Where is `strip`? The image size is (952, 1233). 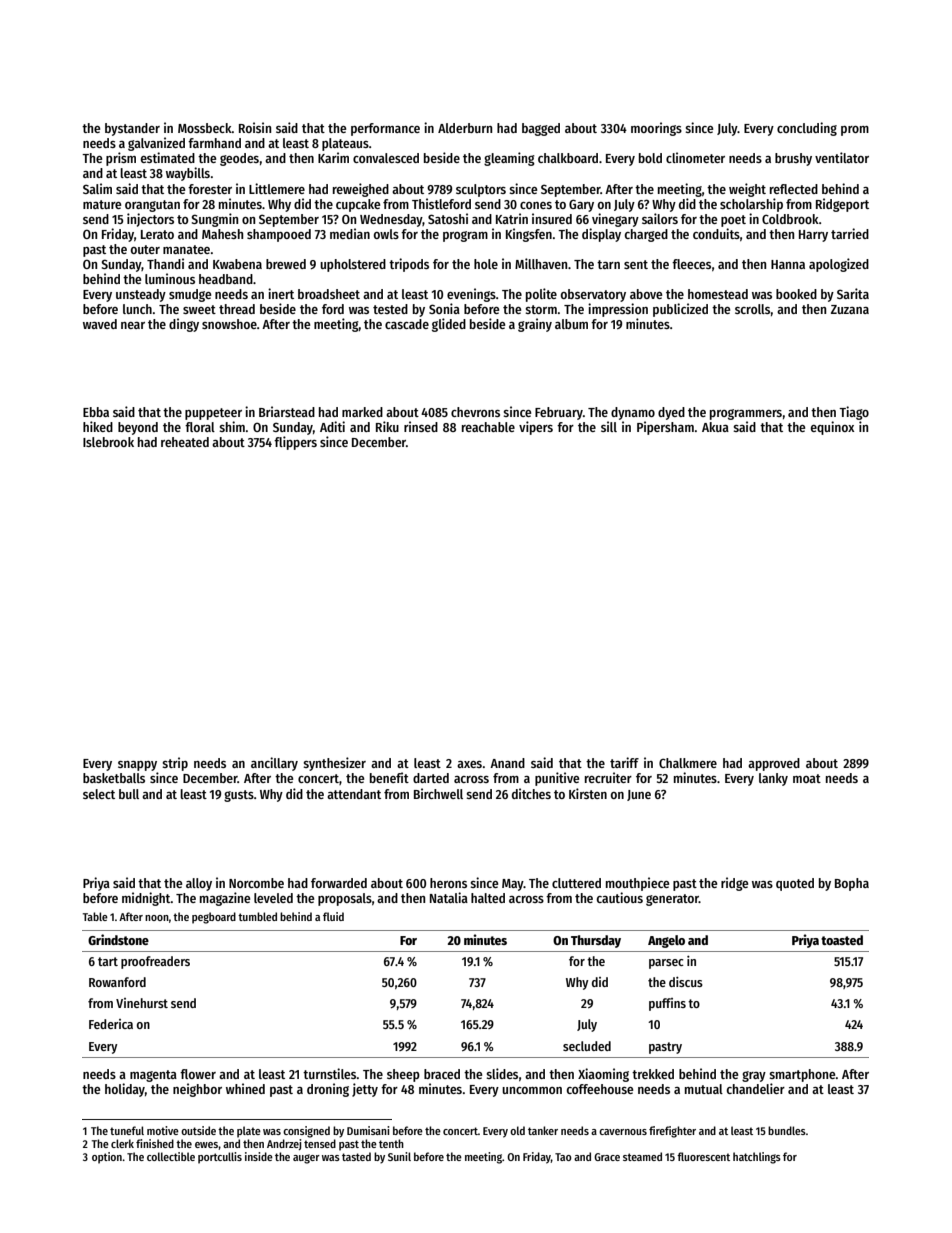 strip is located at coordinates (175, 764).
